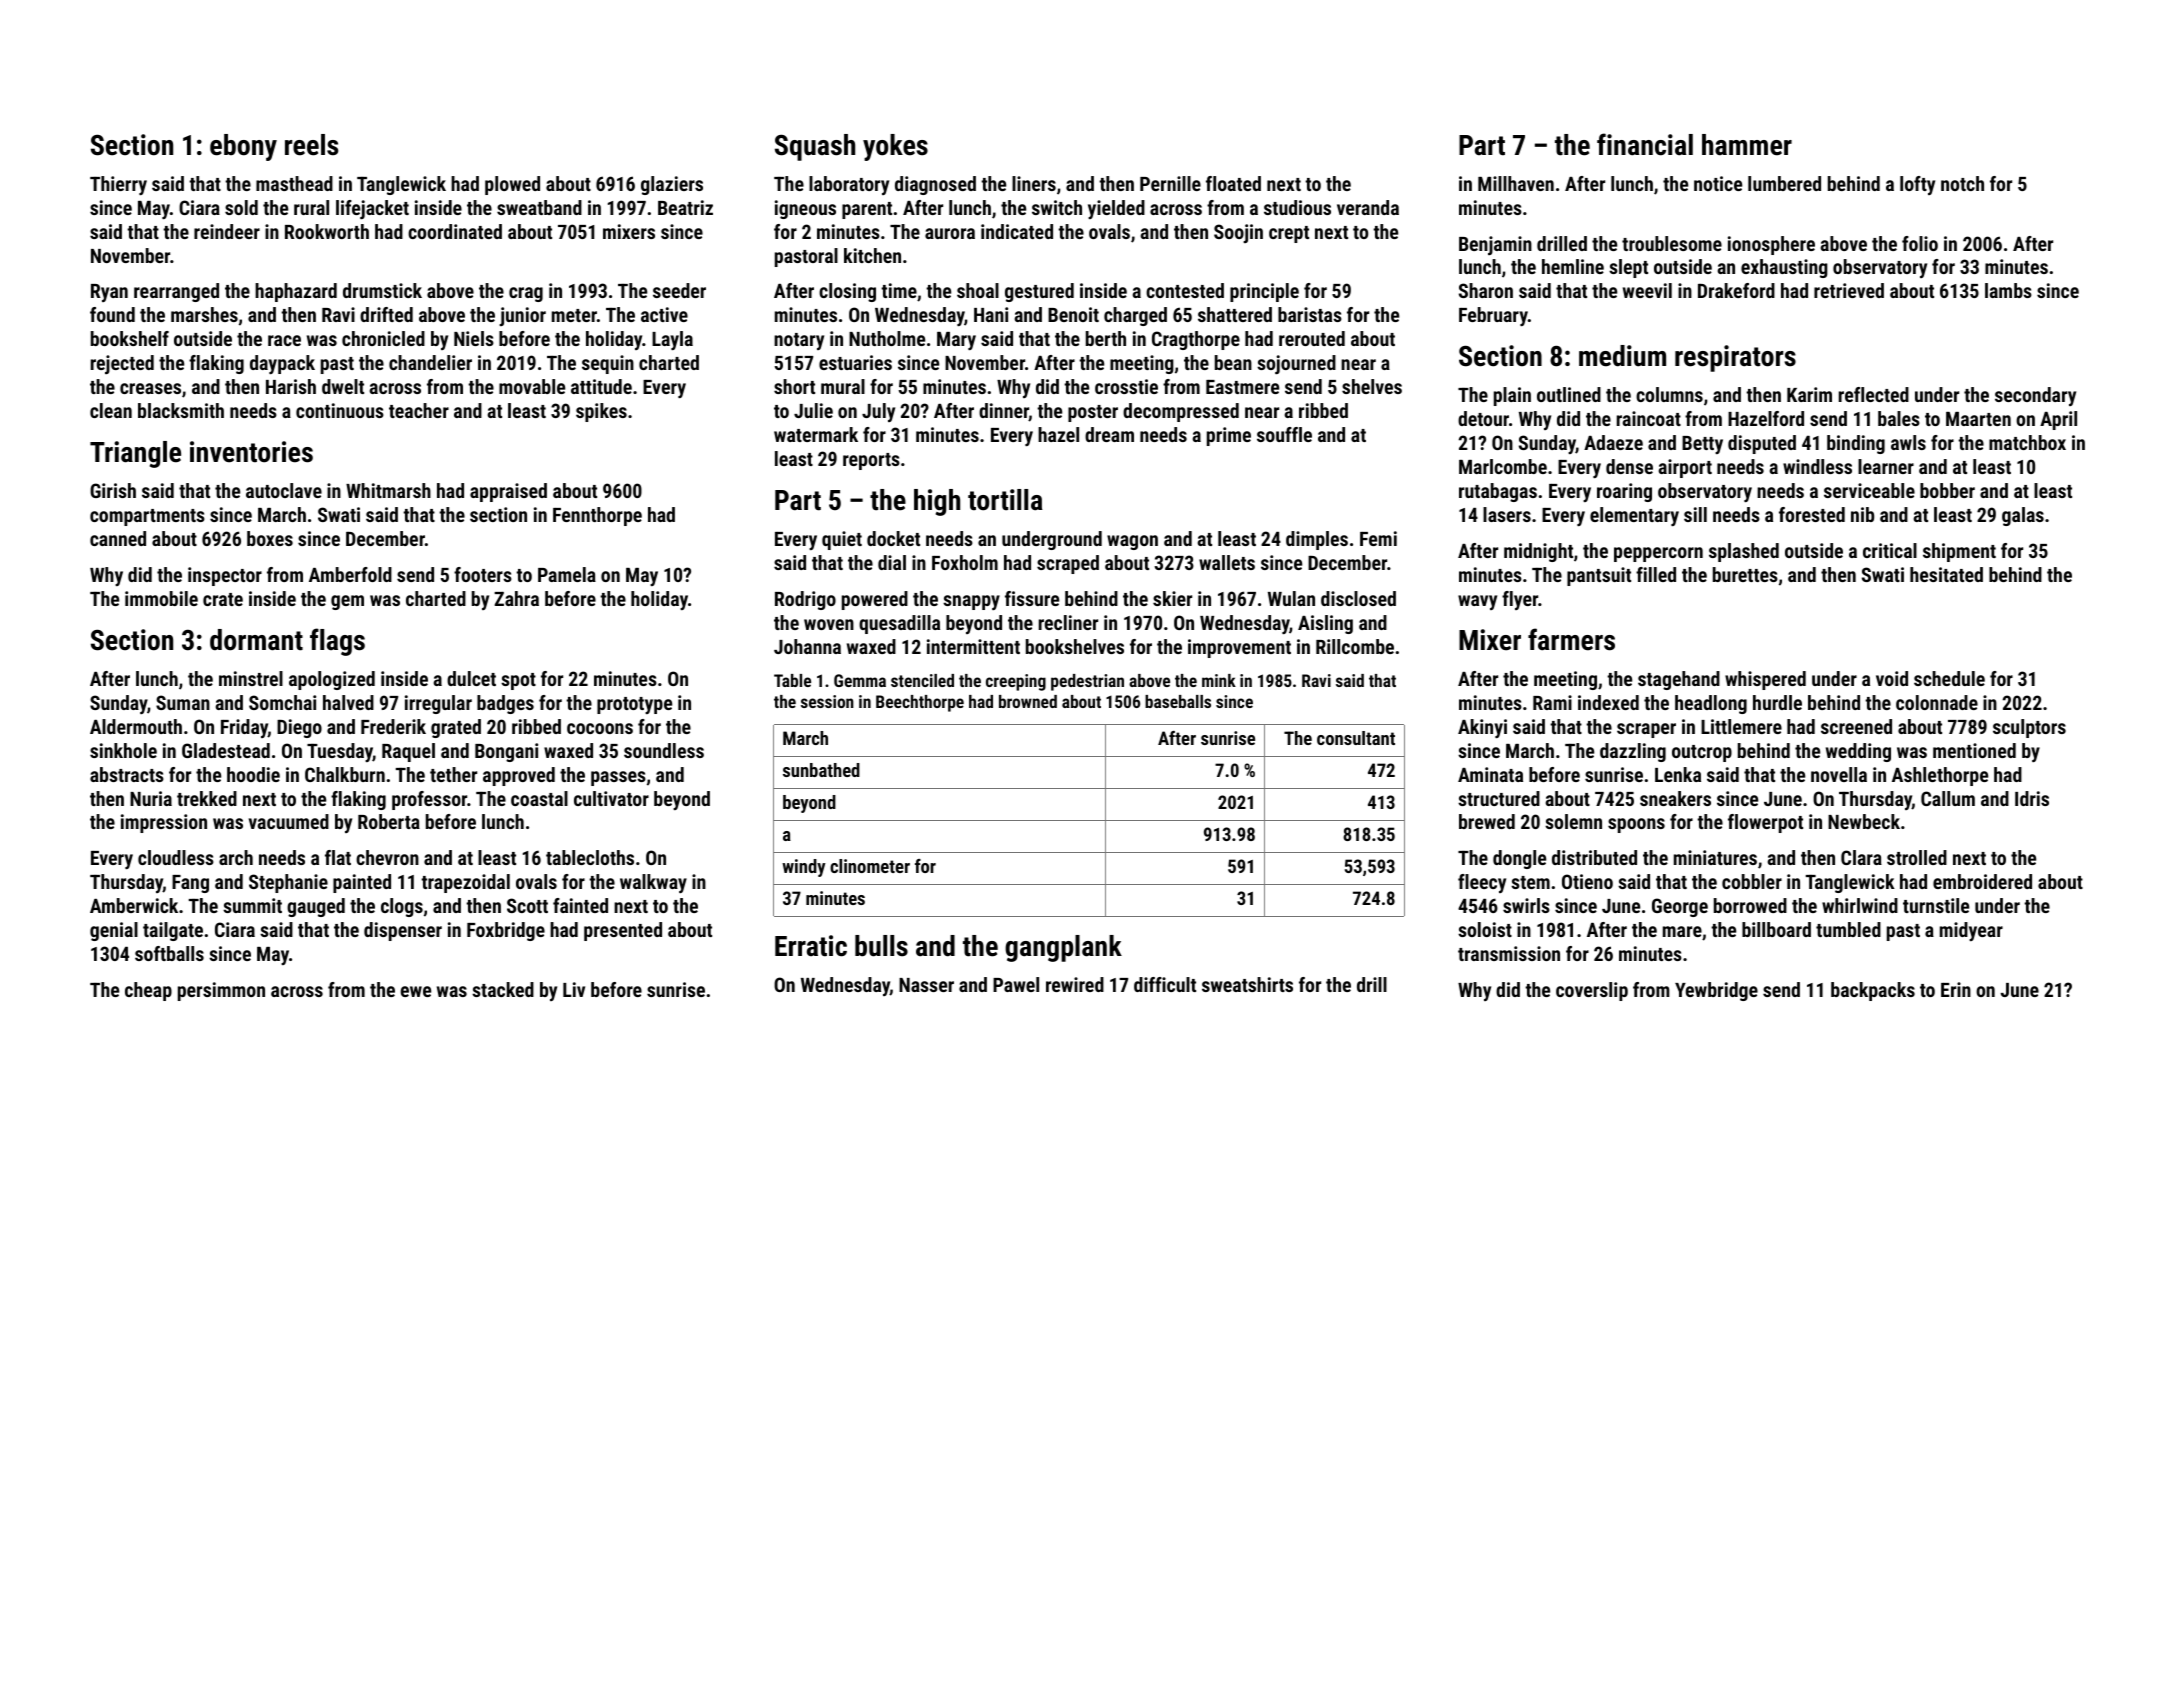  Describe the element at coordinates (1645, 144) in the screenshot. I see `financial` at that location.
